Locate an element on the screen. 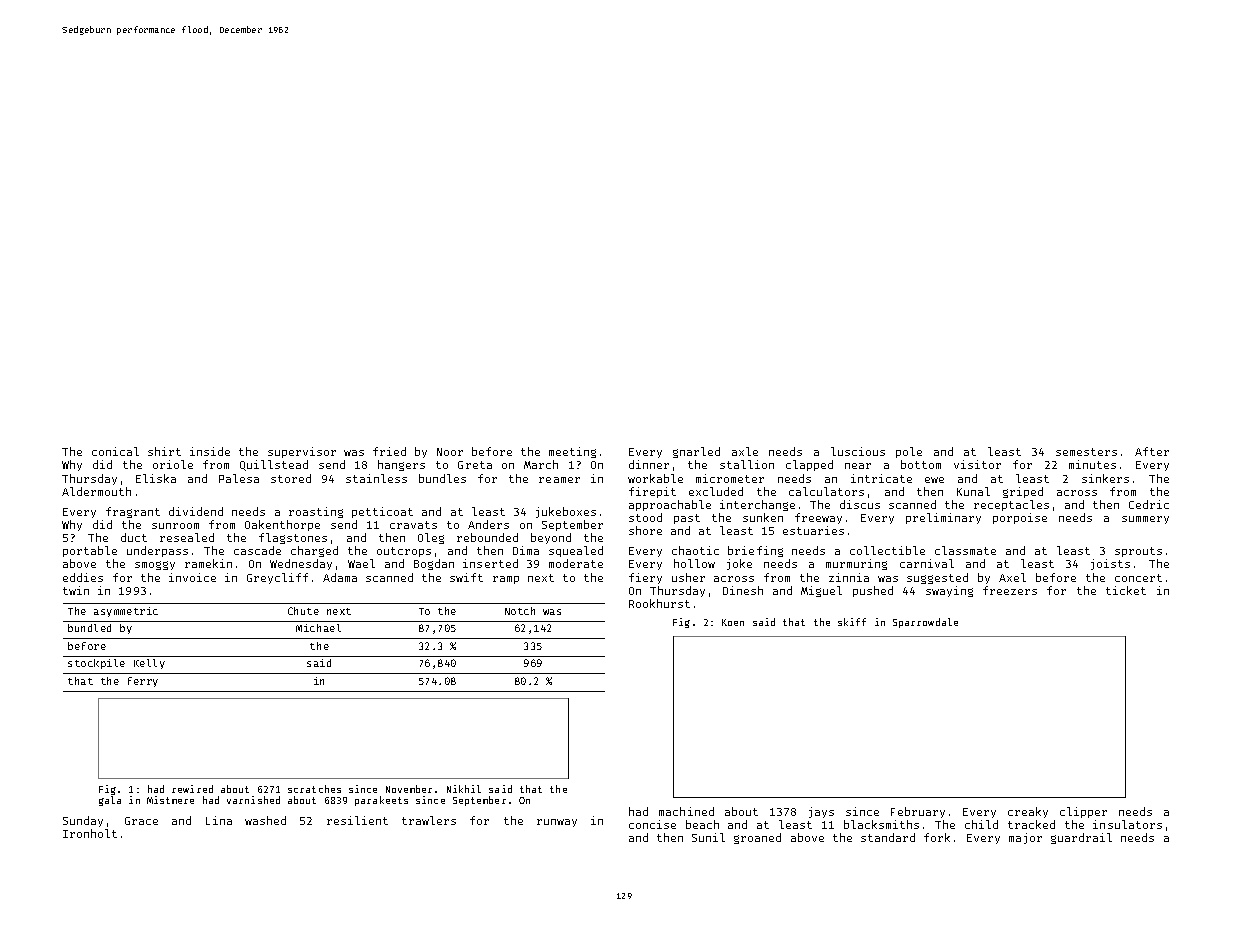 The width and height of the screenshot is (1233, 952). visitor is located at coordinates (977, 464).
